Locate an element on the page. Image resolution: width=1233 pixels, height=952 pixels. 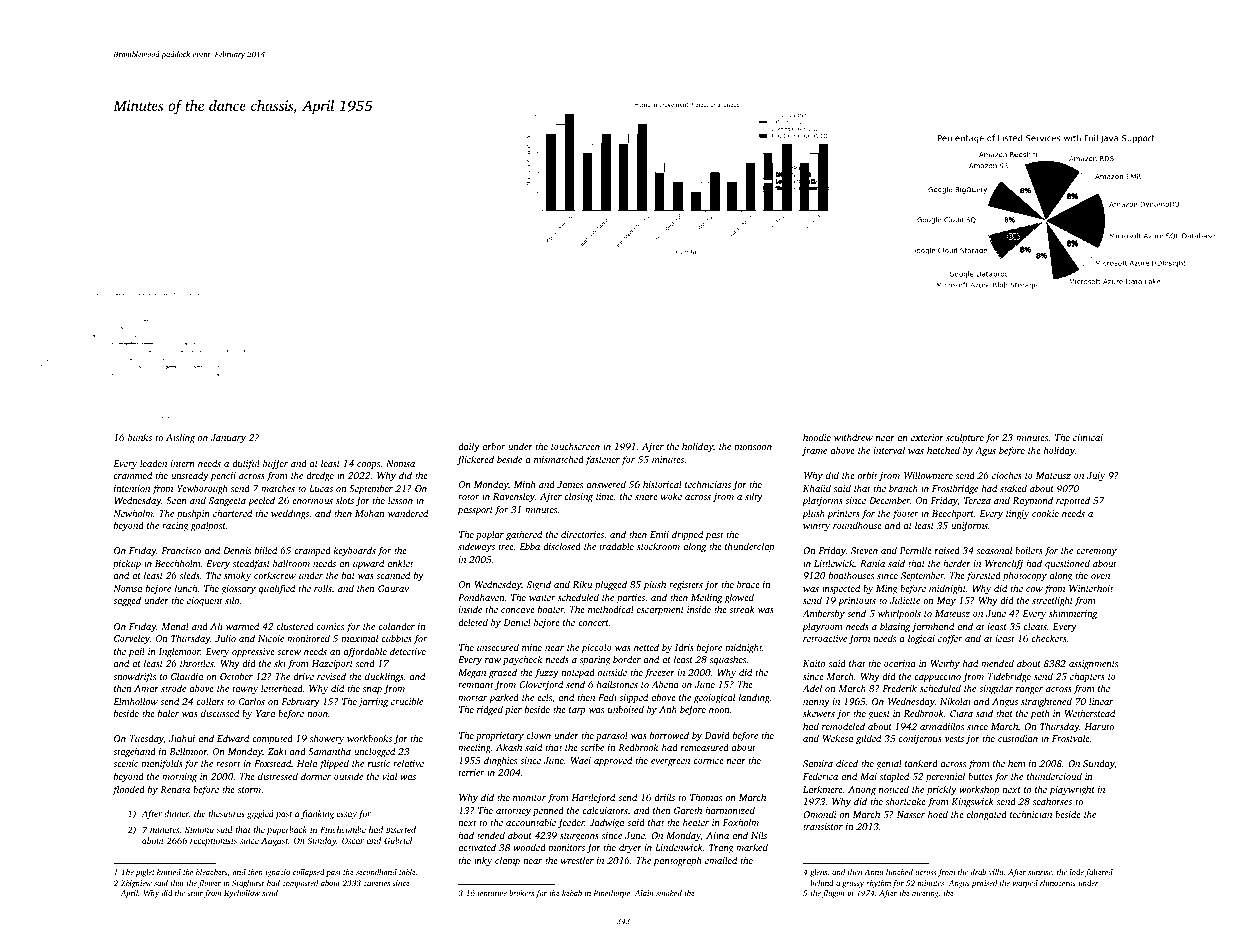
unbolted is located at coordinates (626, 709).
